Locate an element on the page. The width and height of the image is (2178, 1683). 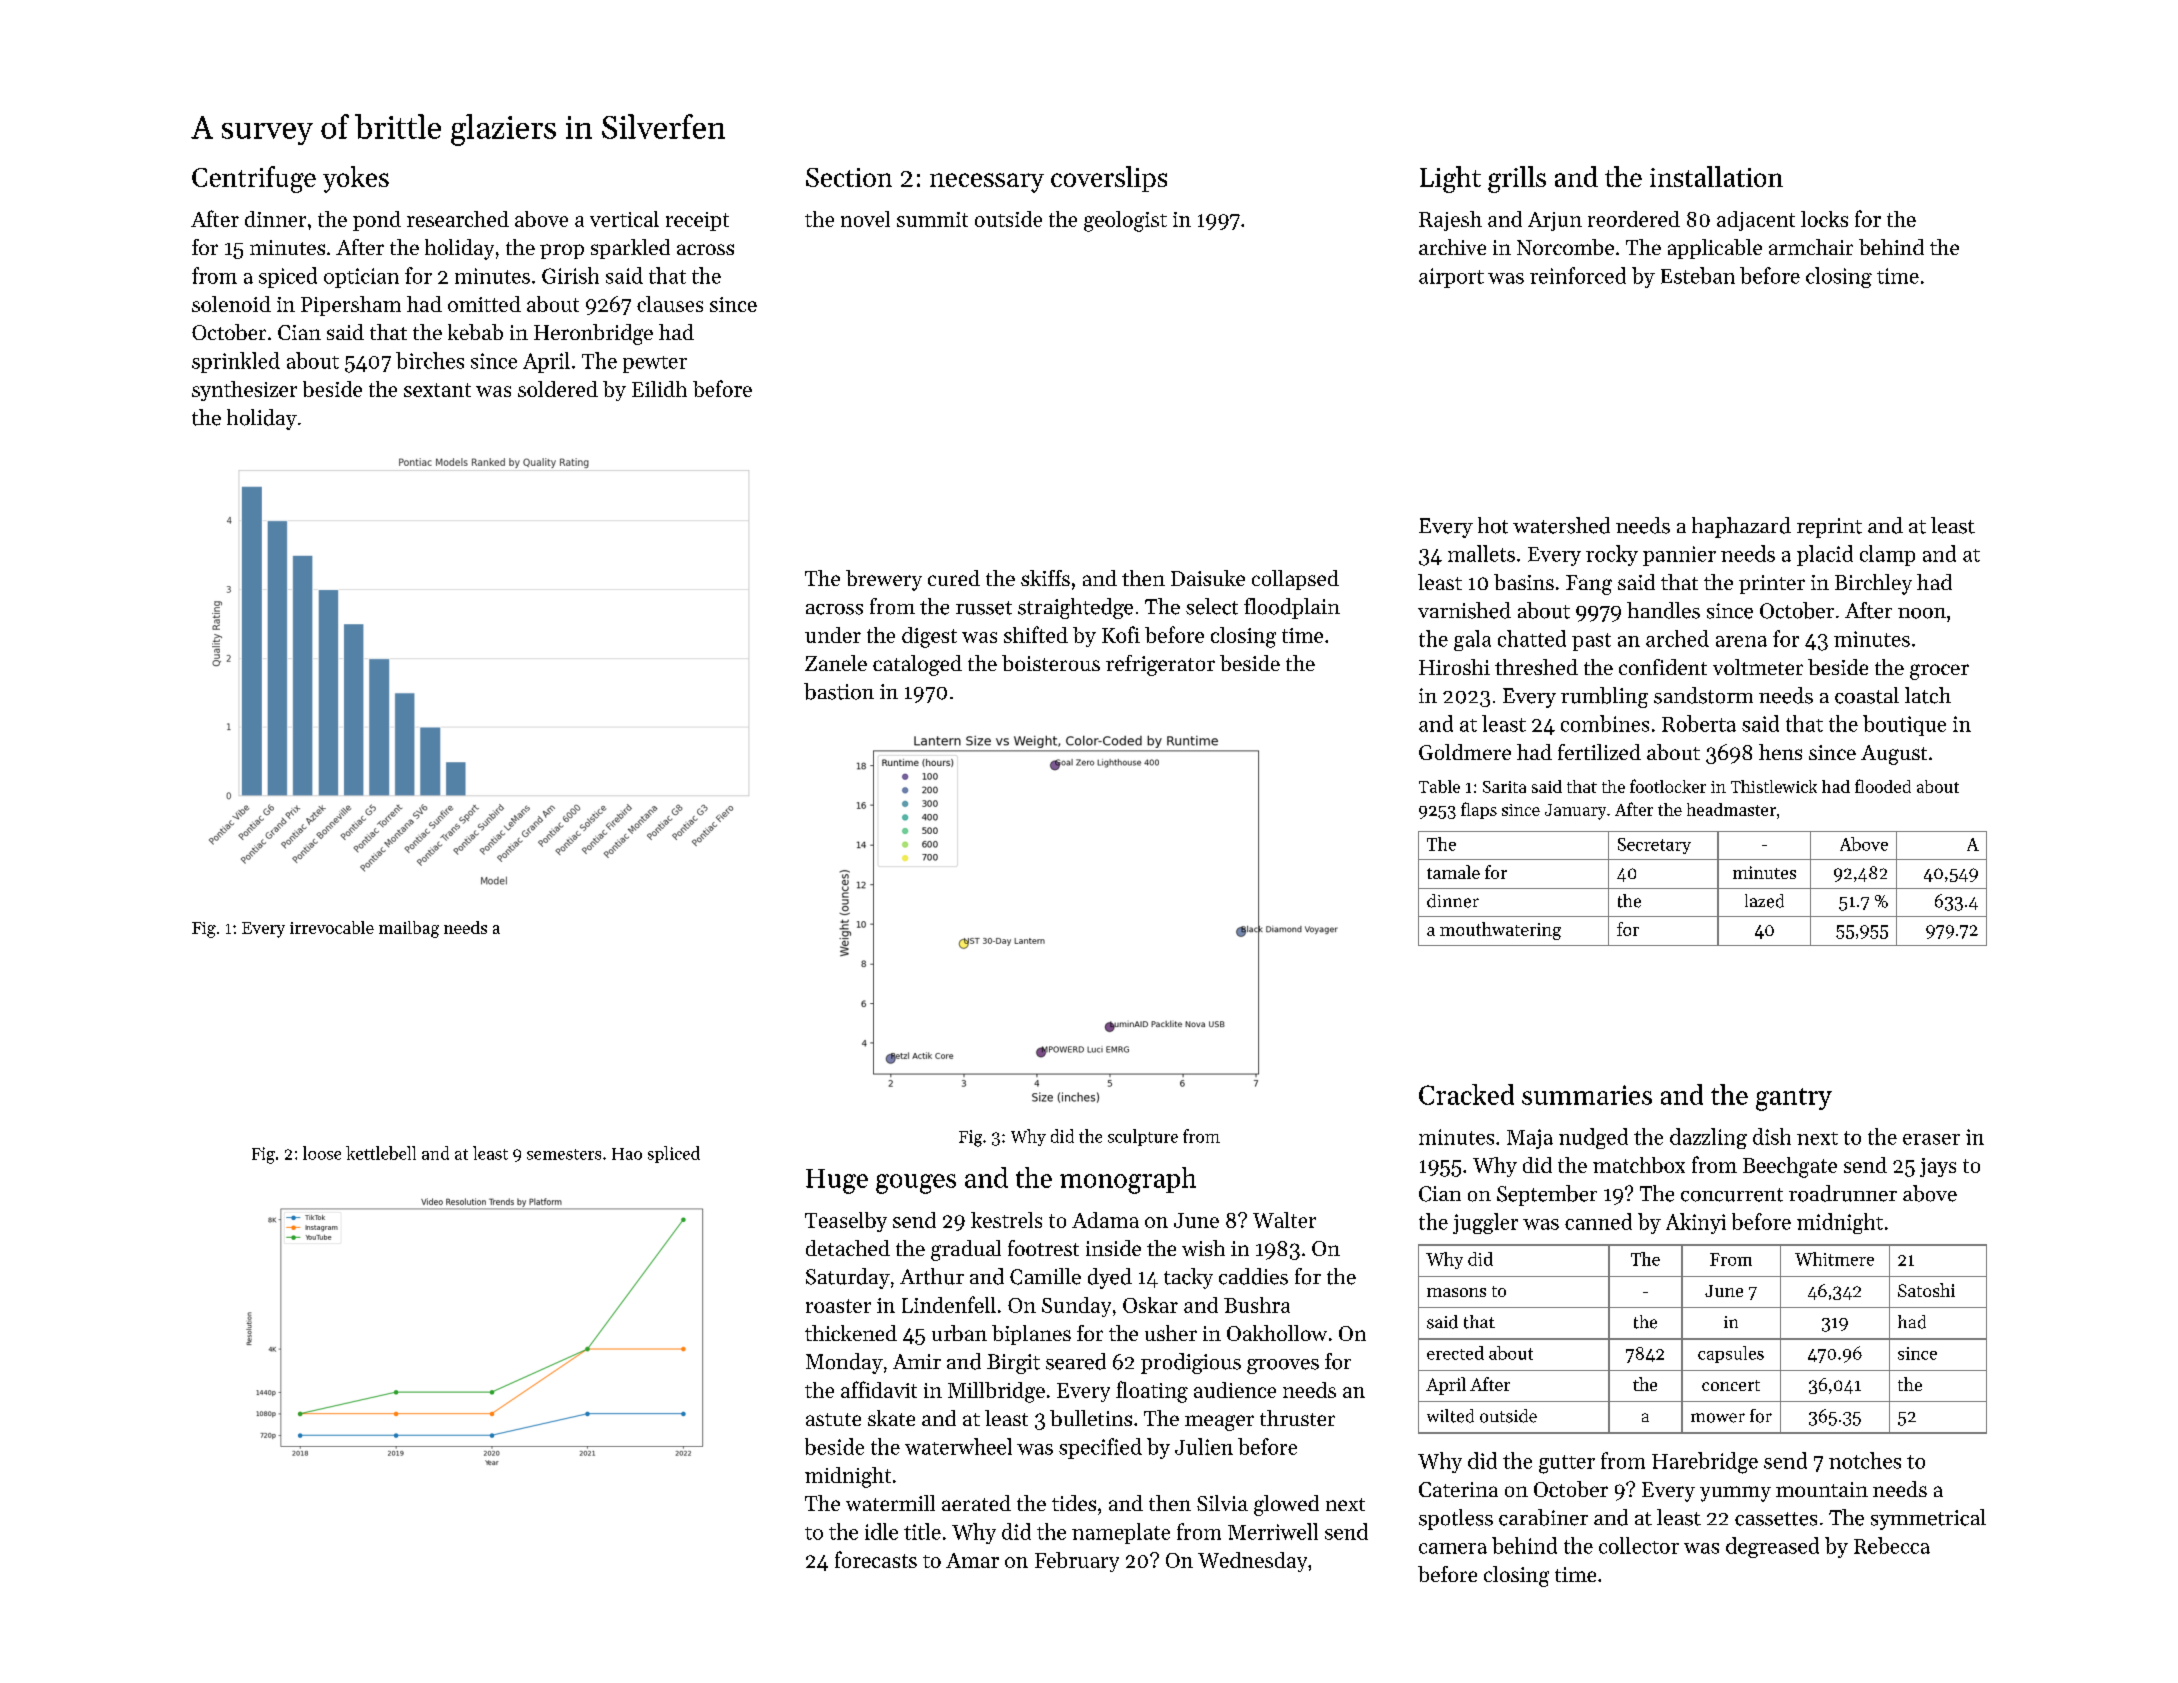
sextant is located at coordinates (437, 390).
